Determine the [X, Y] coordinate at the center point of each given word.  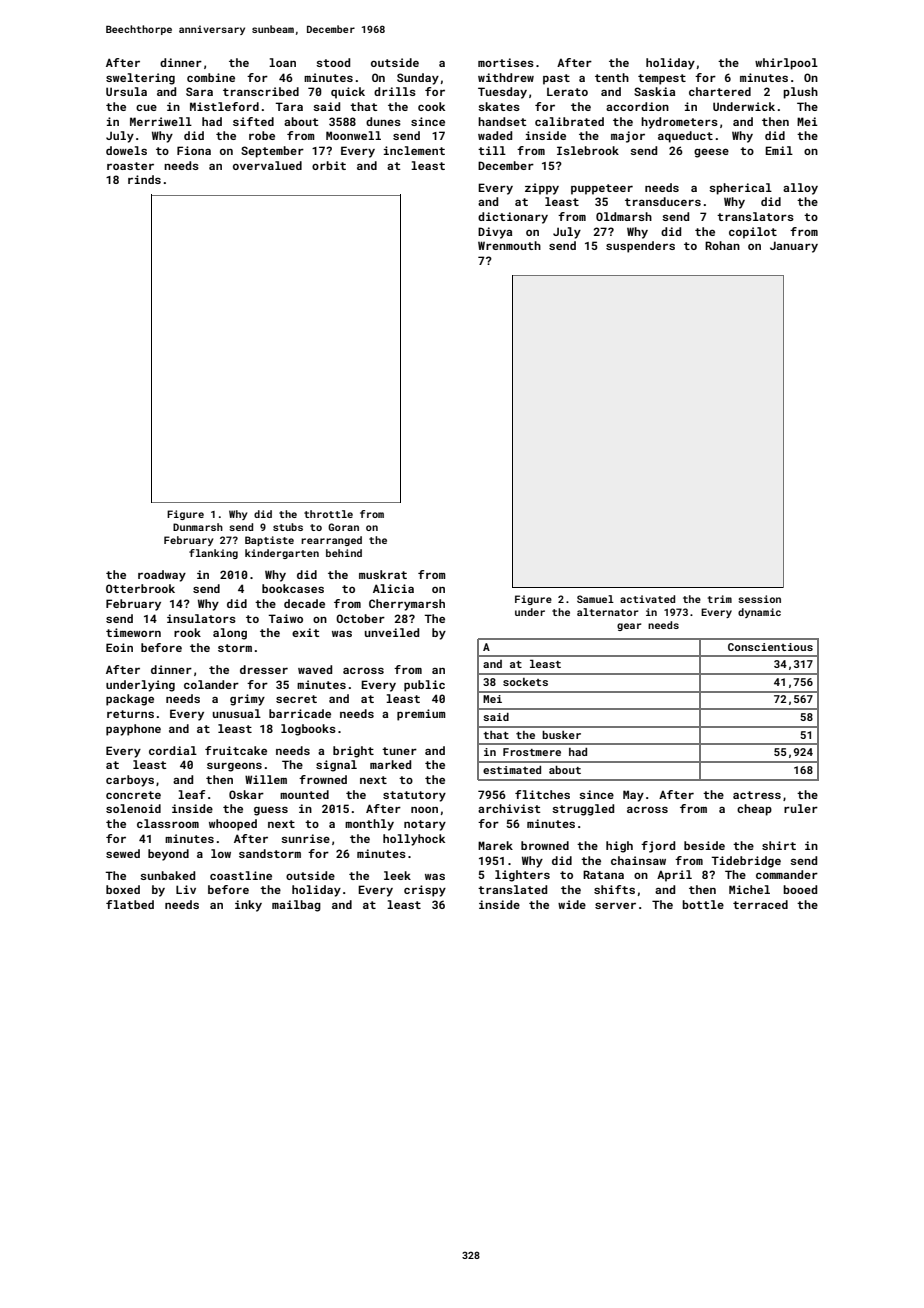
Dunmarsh [198, 527]
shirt [779, 845]
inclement [414, 150]
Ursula [126, 91]
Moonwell [353, 135]
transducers [663, 201]
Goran [343, 527]
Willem [266, 779]
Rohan [722, 245]
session [759, 599]
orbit [329, 165]
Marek [495, 845]
